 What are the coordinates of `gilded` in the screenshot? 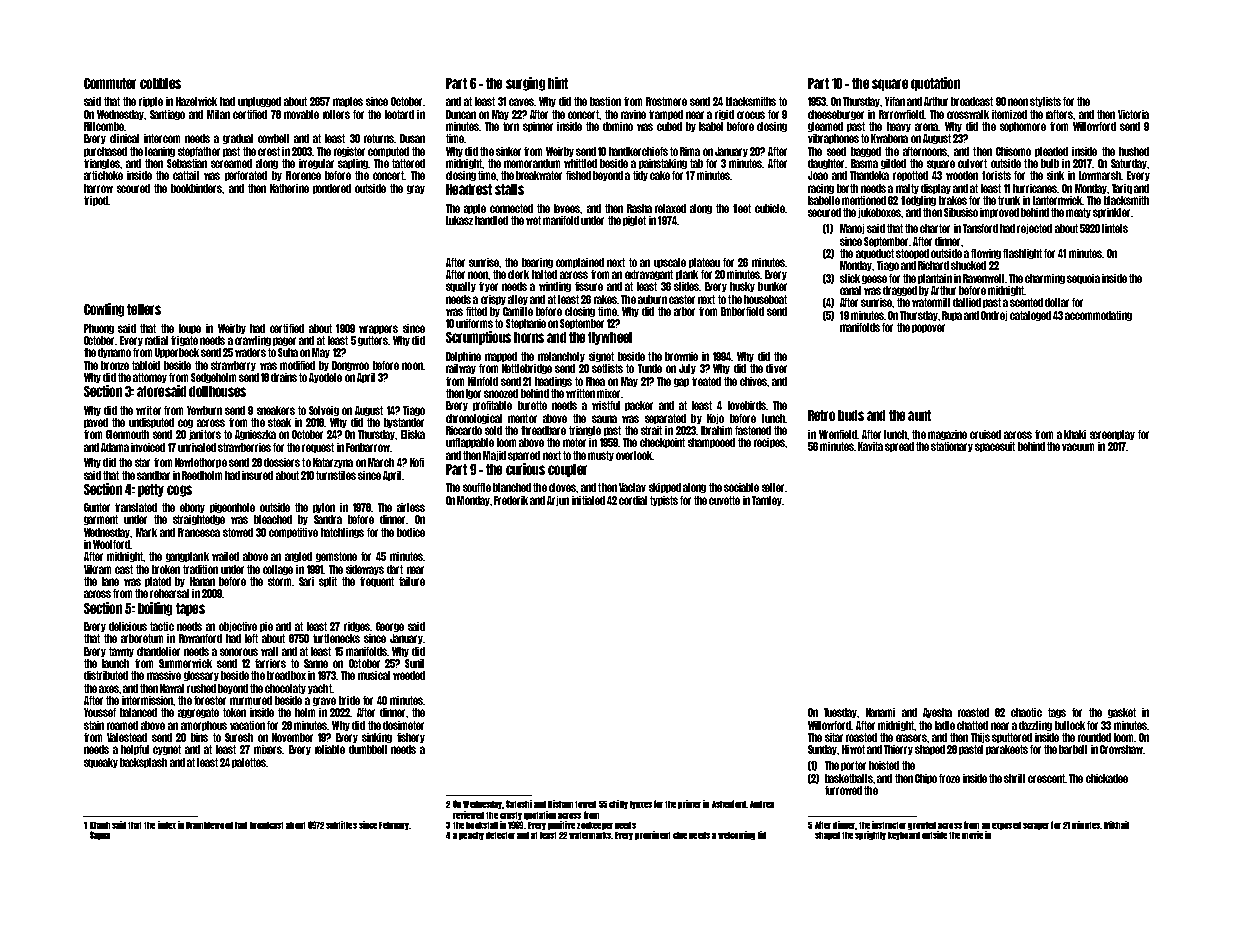 It's located at (893, 164).
